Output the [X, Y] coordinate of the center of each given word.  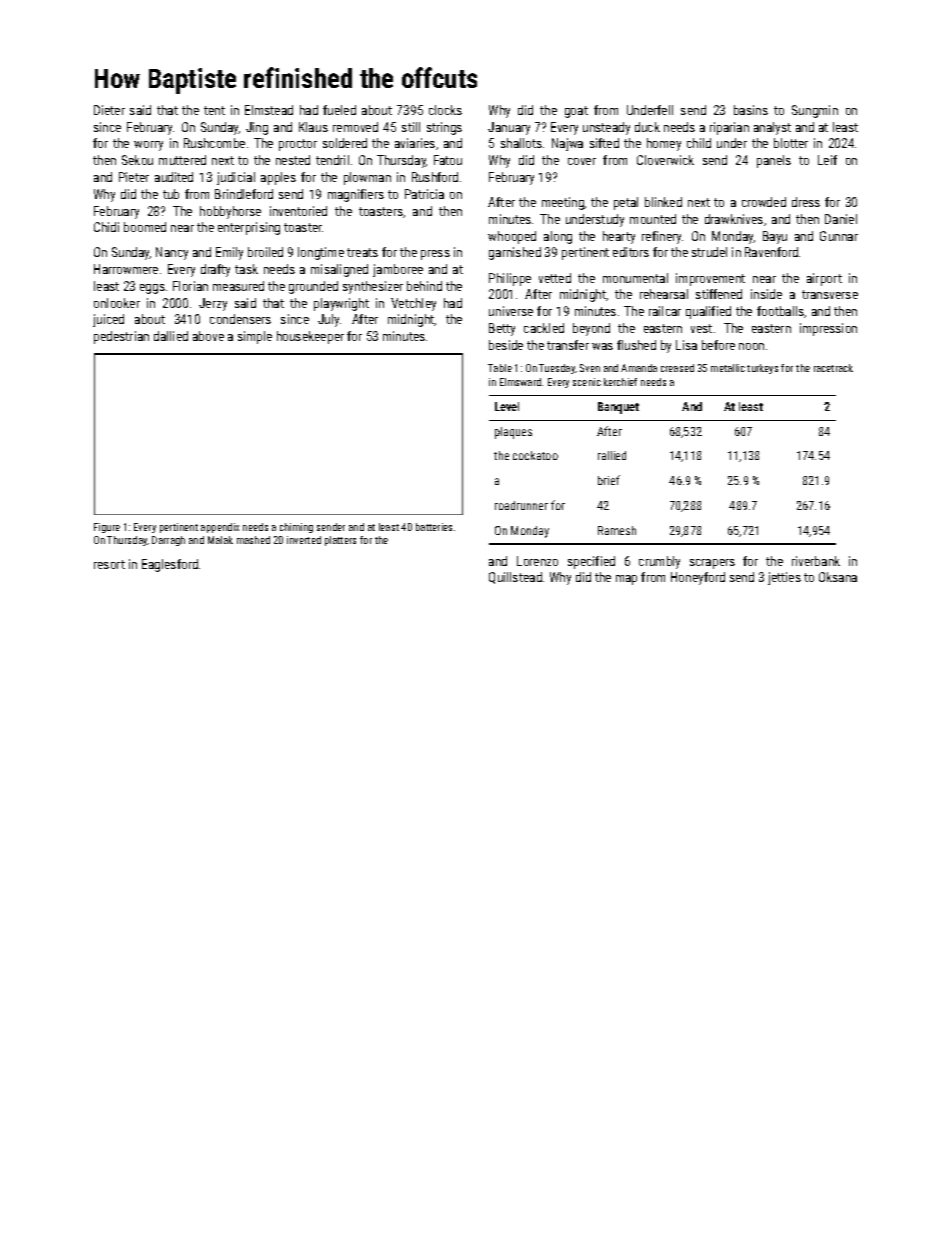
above [208, 336]
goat [576, 112]
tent [214, 110]
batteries [434, 527]
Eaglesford [170, 565]
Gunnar [839, 236]
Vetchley [413, 304]
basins [751, 110]
